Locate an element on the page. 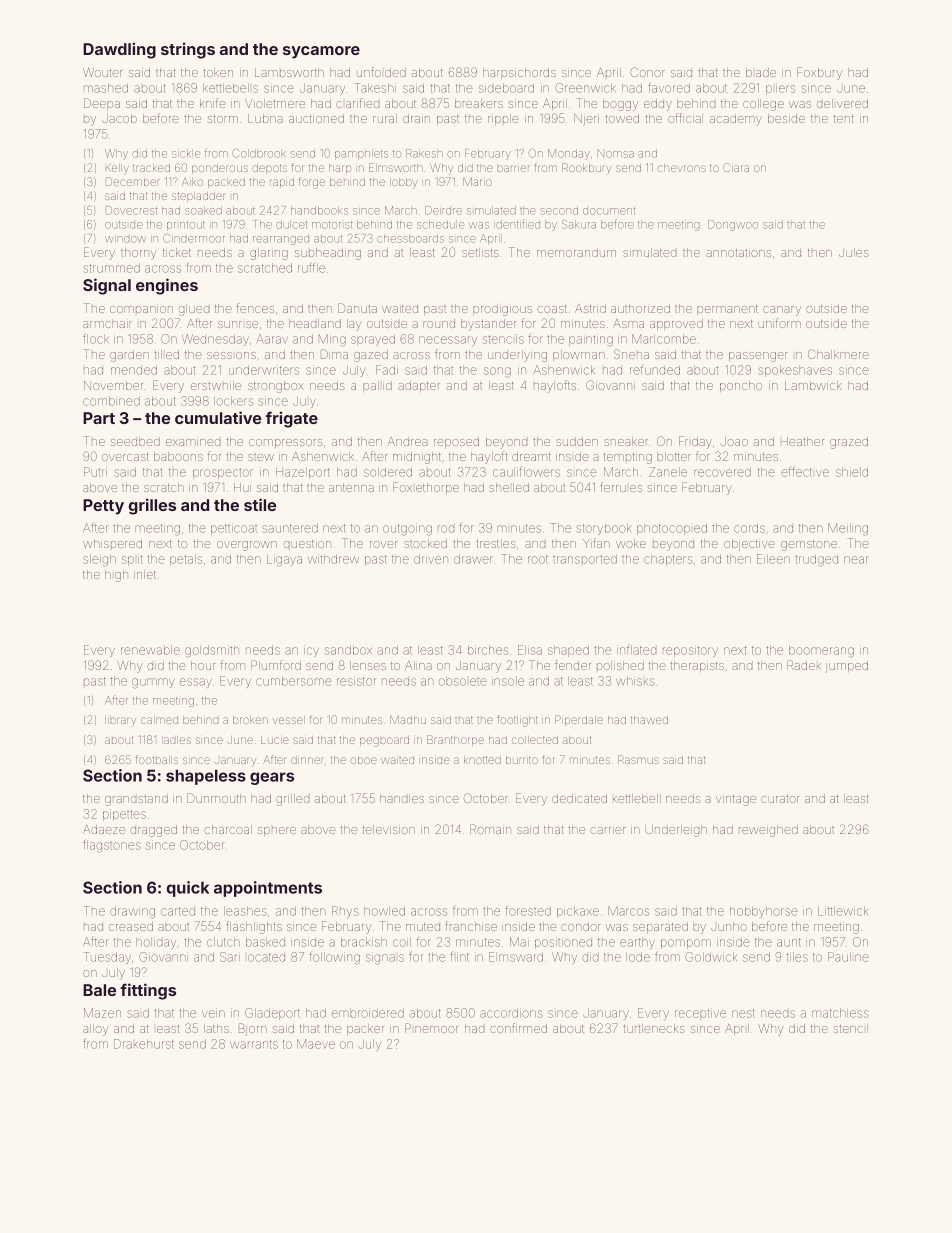  reweighed is located at coordinates (768, 831).
